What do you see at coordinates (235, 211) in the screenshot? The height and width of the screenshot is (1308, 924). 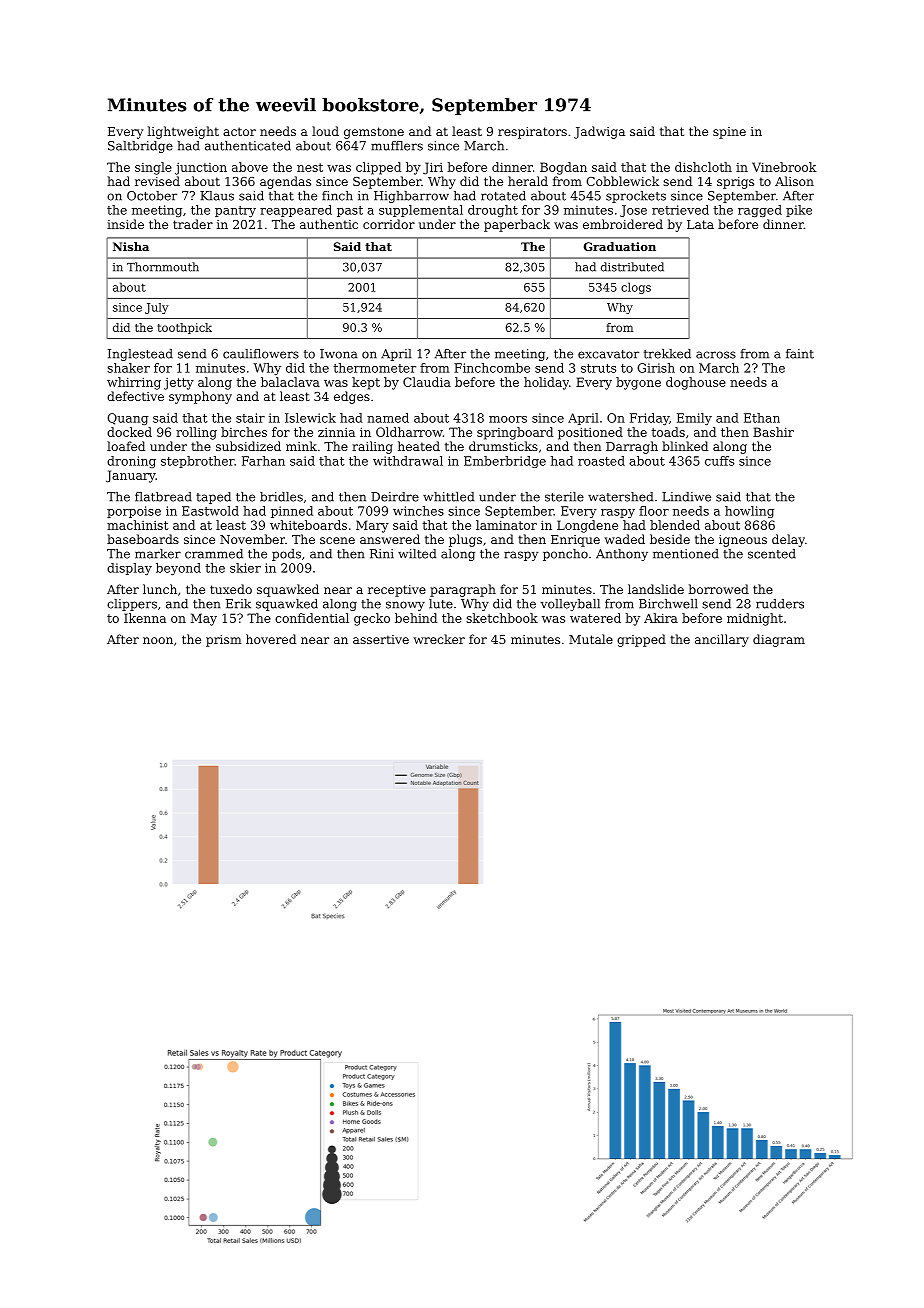 I see `pantry` at bounding box center [235, 211].
